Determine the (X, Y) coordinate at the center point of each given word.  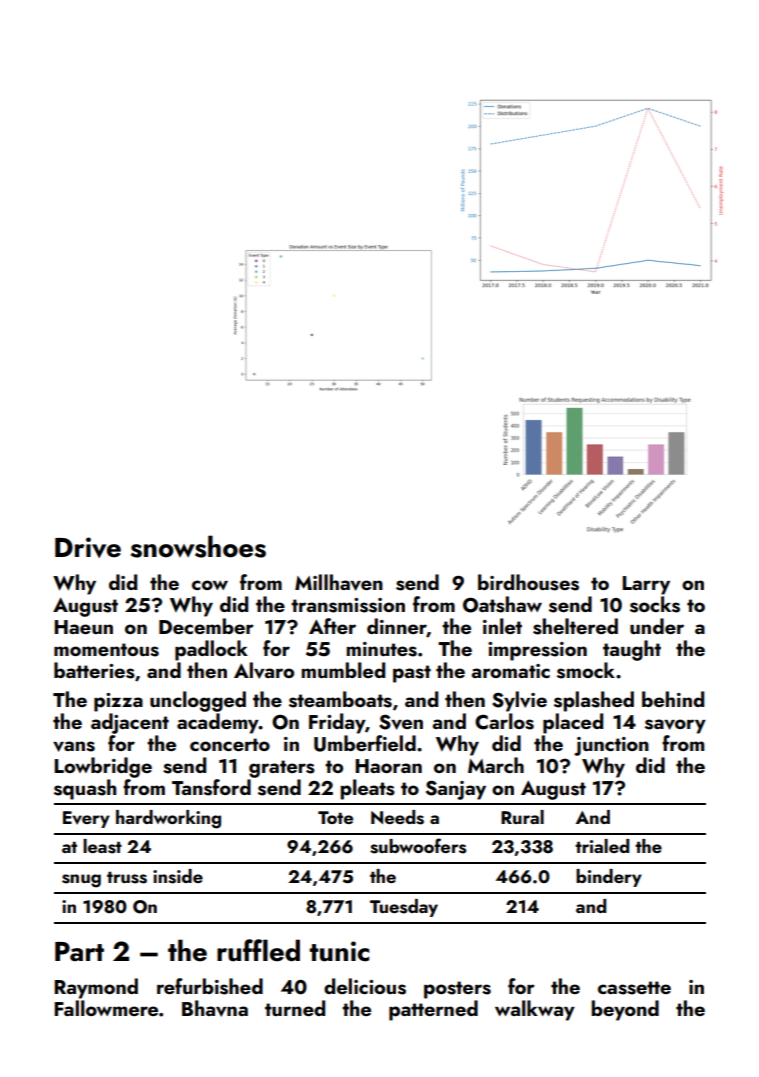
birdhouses (528, 582)
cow (210, 585)
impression (537, 651)
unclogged (198, 701)
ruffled (258, 950)
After (332, 626)
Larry (646, 585)
